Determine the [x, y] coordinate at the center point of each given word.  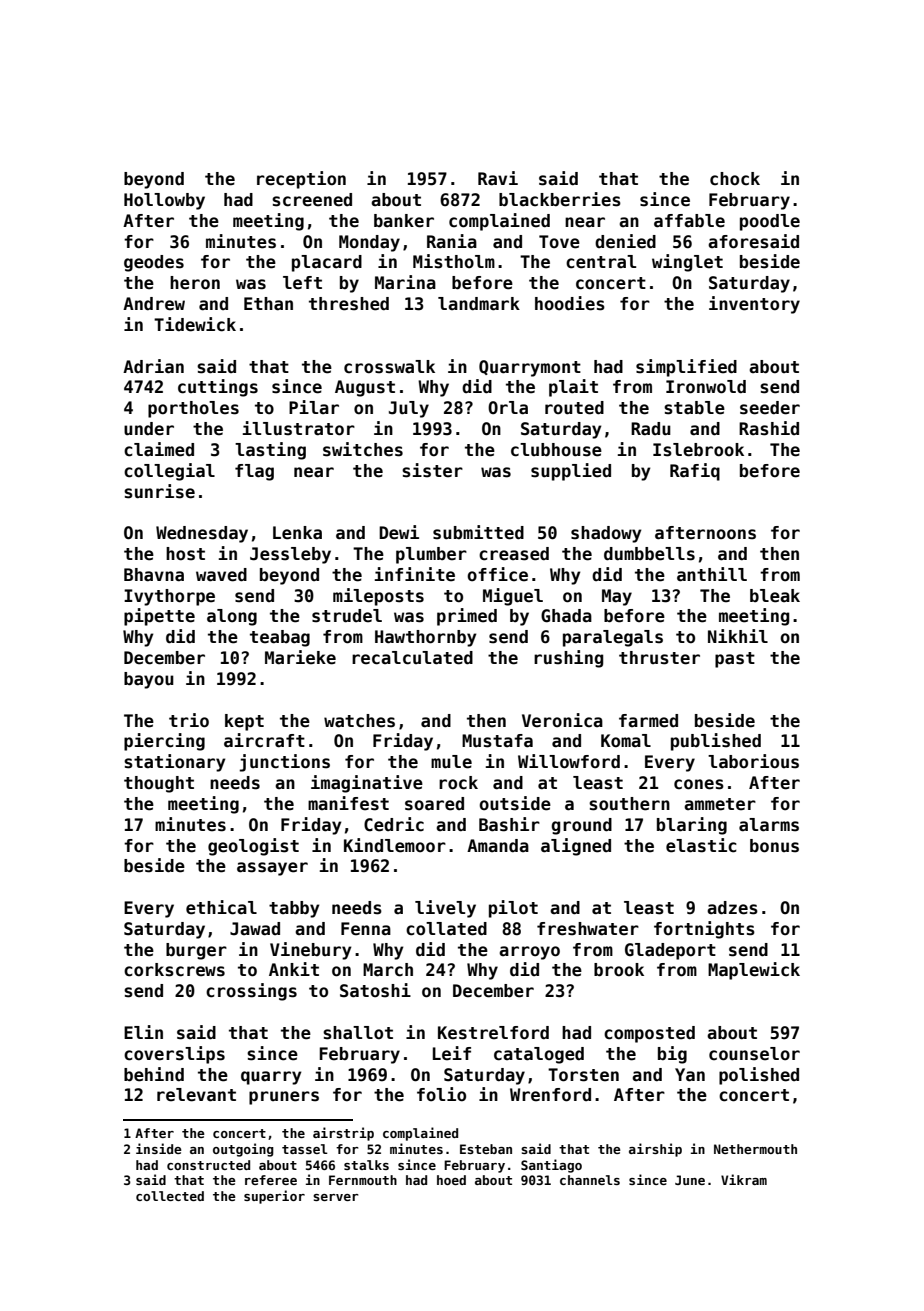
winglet [687, 263]
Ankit [294, 969]
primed [467, 617]
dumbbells [649, 554]
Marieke [300, 657]
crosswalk [389, 367]
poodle [770, 222]
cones [699, 784]
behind [154, 1074]
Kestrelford [493, 1033]
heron [195, 283]
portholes [193, 409]
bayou [149, 680]
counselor [754, 1054]
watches [359, 721]
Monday [369, 243]
